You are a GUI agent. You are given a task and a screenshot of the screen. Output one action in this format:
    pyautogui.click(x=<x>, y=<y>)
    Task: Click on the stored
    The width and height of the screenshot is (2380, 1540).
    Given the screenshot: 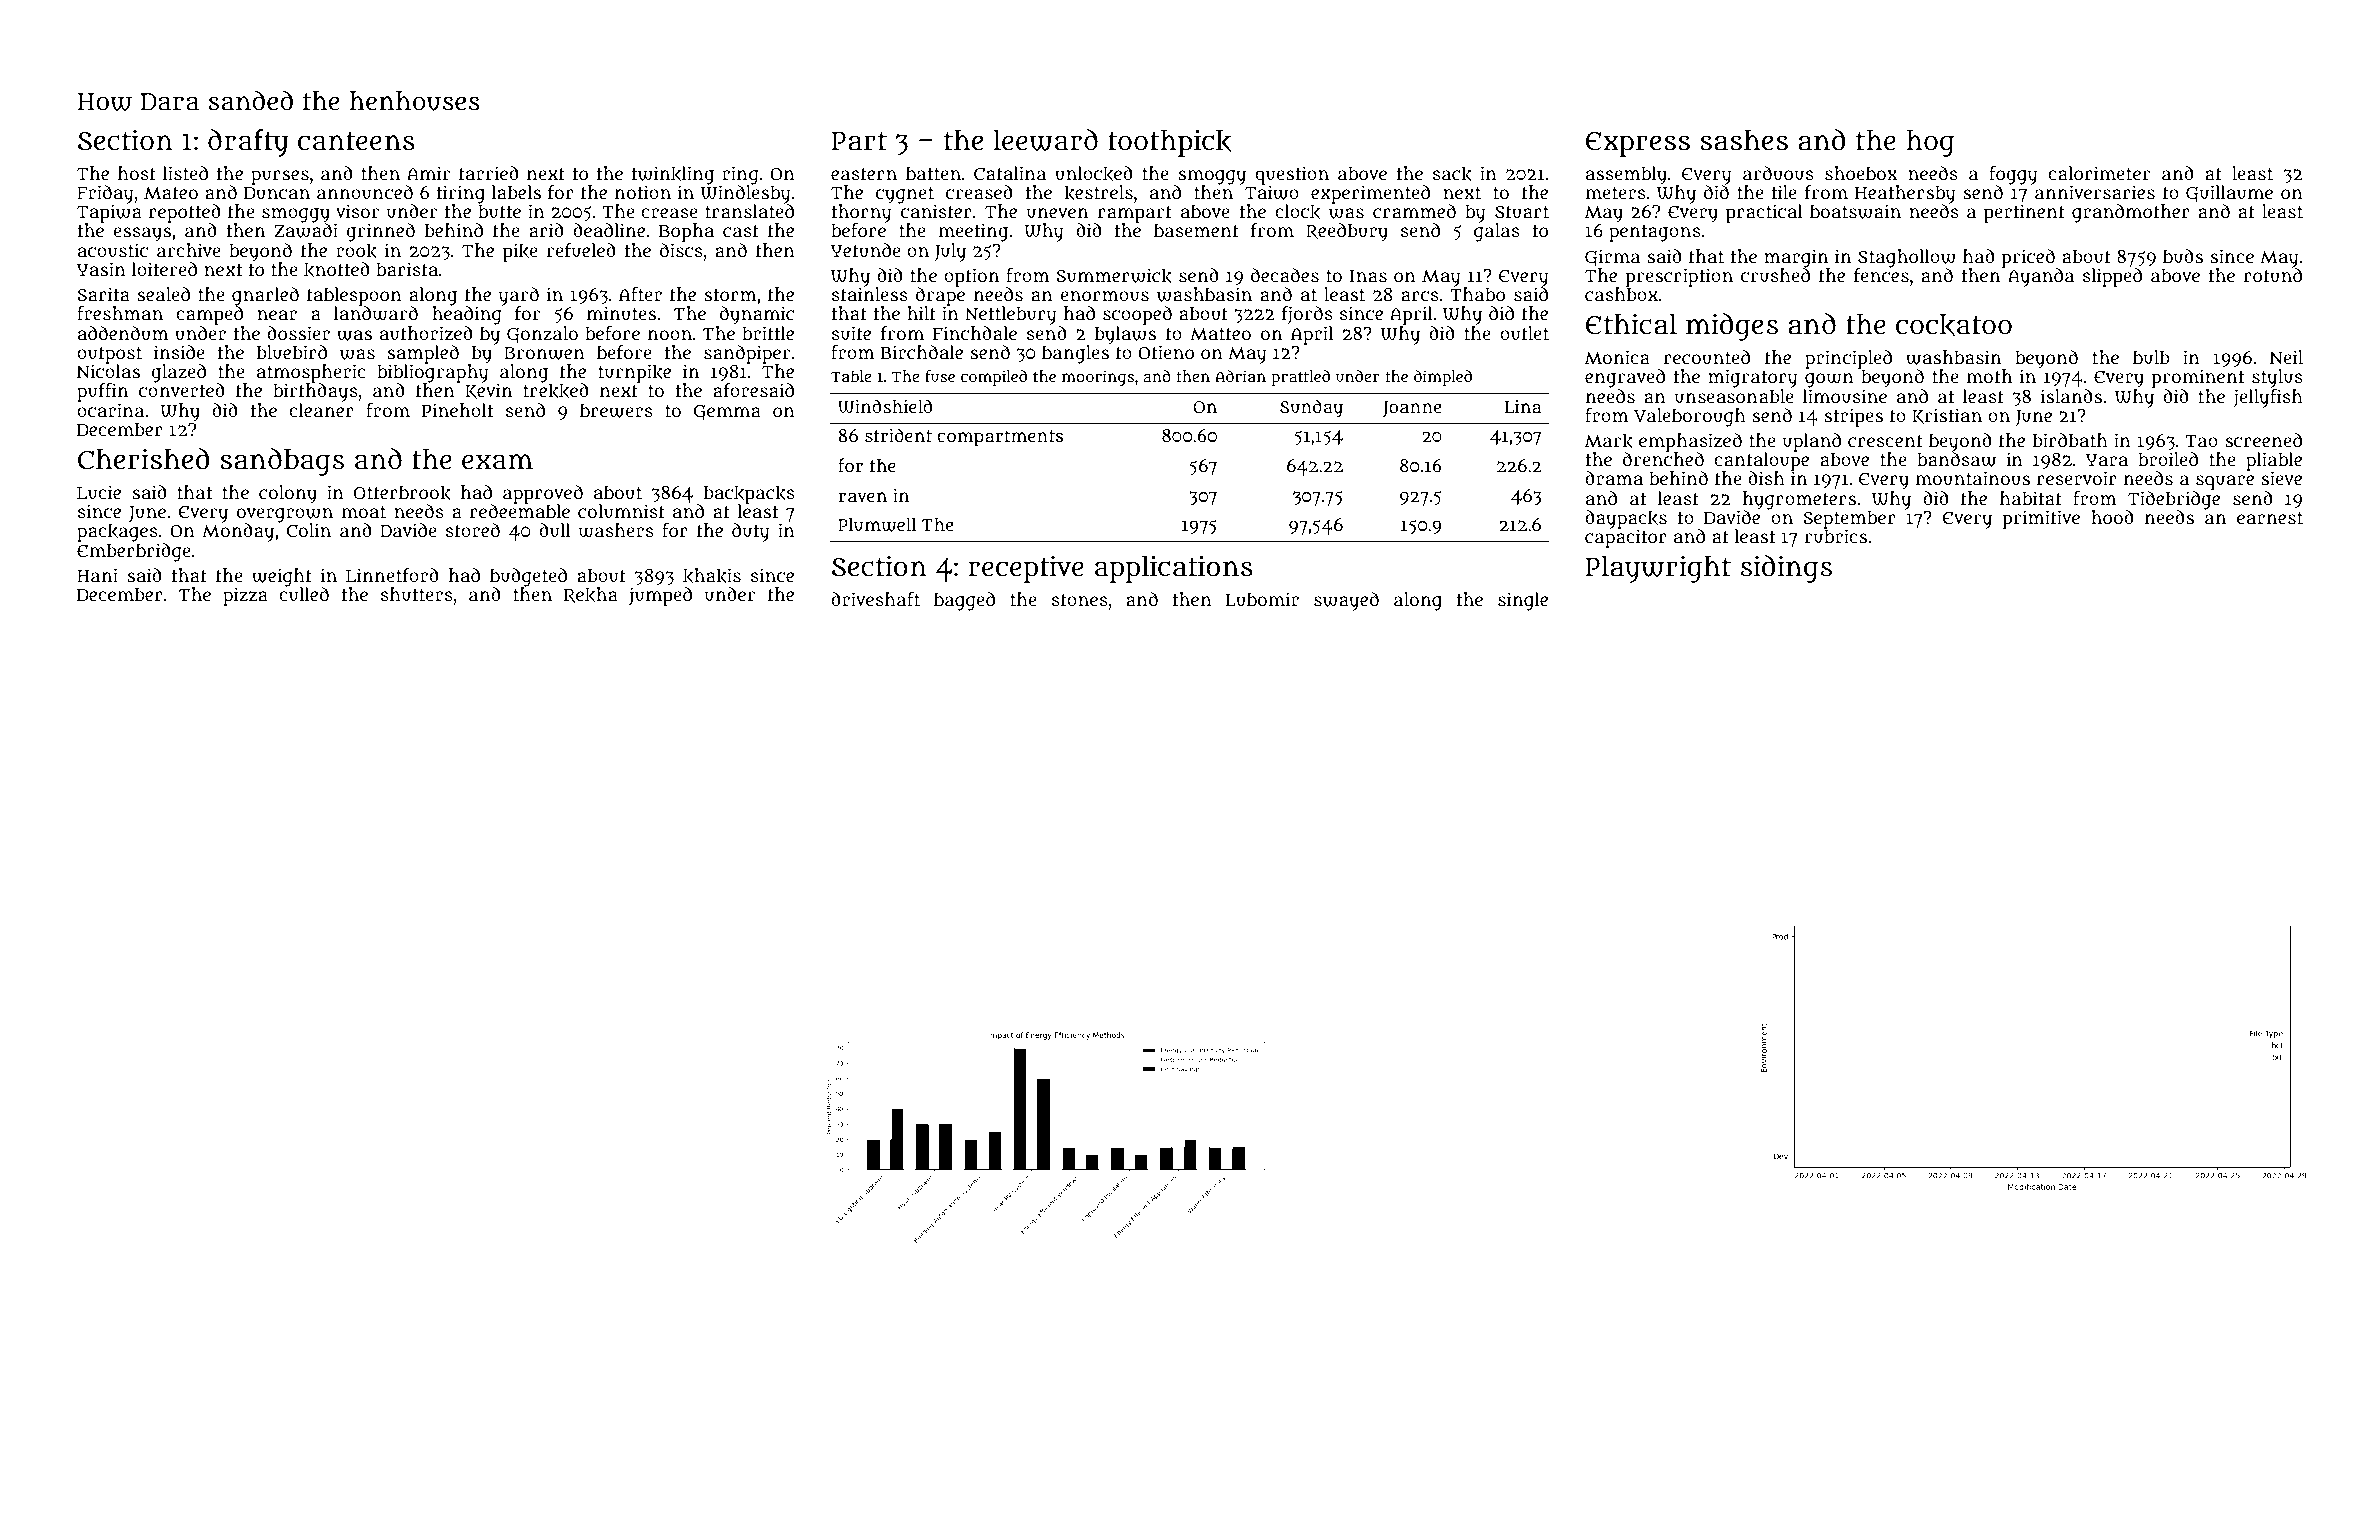 What is the action you would take?
    pyautogui.click(x=473, y=530)
